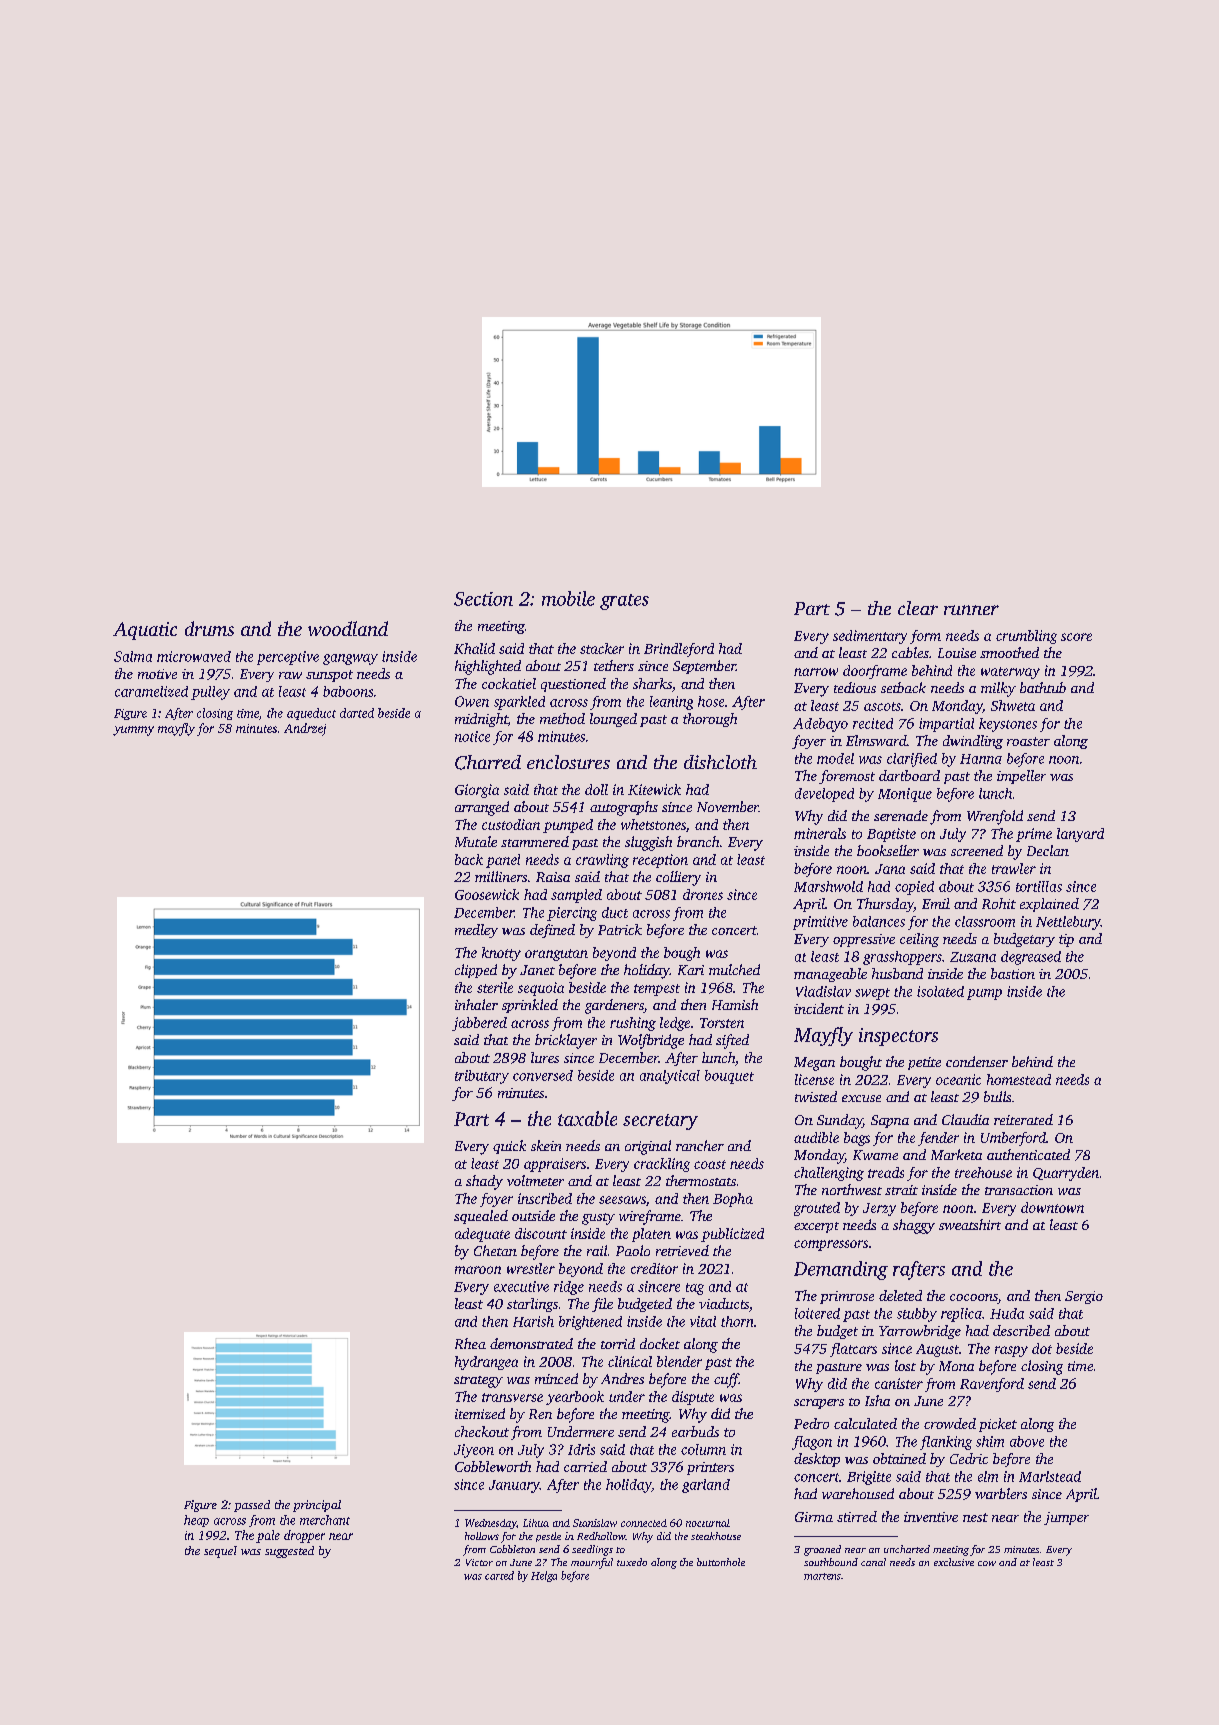 The width and height of the image is (1219, 1725). What do you see at coordinates (733, 1200) in the image?
I see `Bopha` at bounding box center [733, 1200].
